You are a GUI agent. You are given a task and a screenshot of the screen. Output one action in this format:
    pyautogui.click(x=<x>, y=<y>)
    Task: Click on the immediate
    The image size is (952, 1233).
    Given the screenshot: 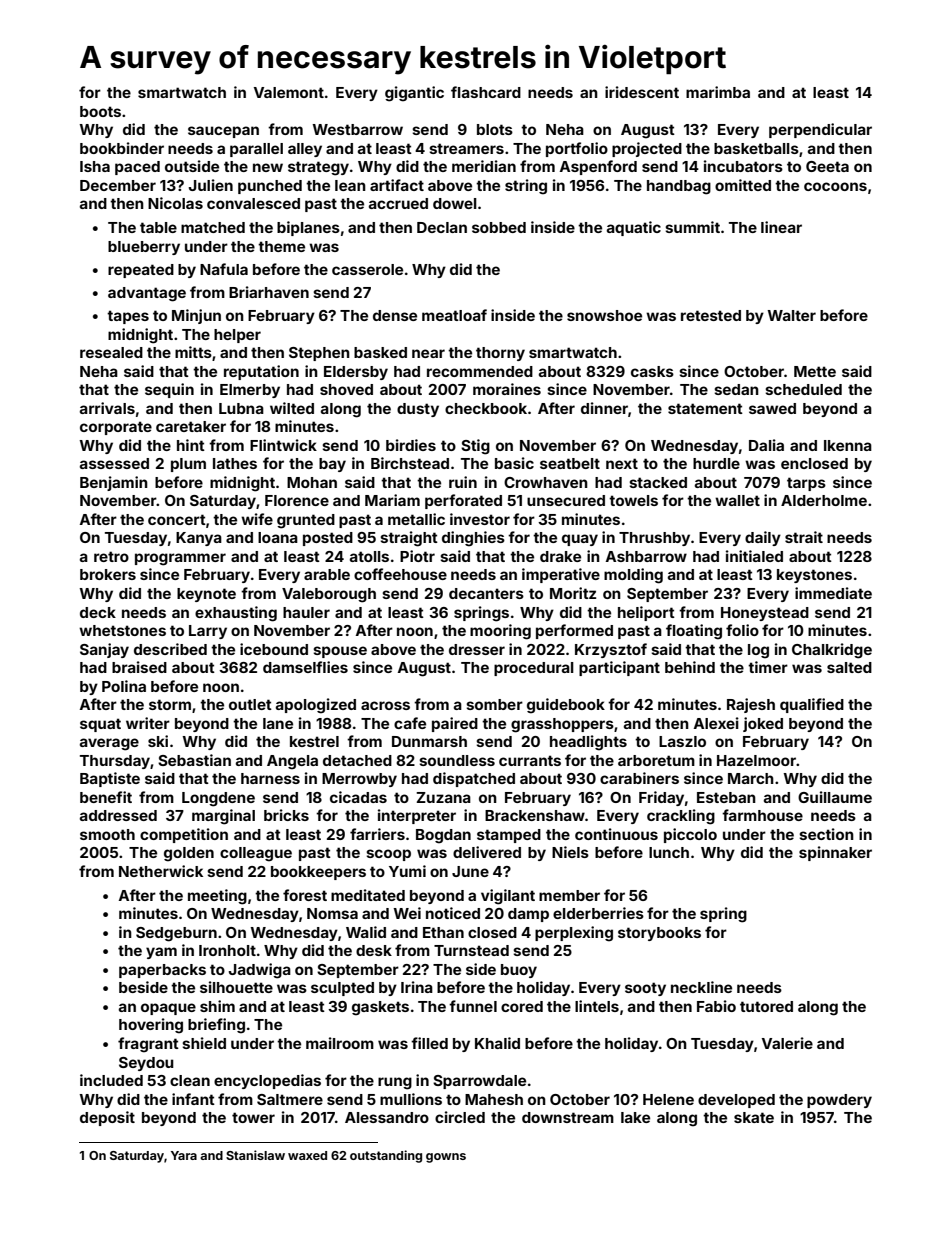 What is the action you would take?
    pyautogui.click(x=833, y=593)
